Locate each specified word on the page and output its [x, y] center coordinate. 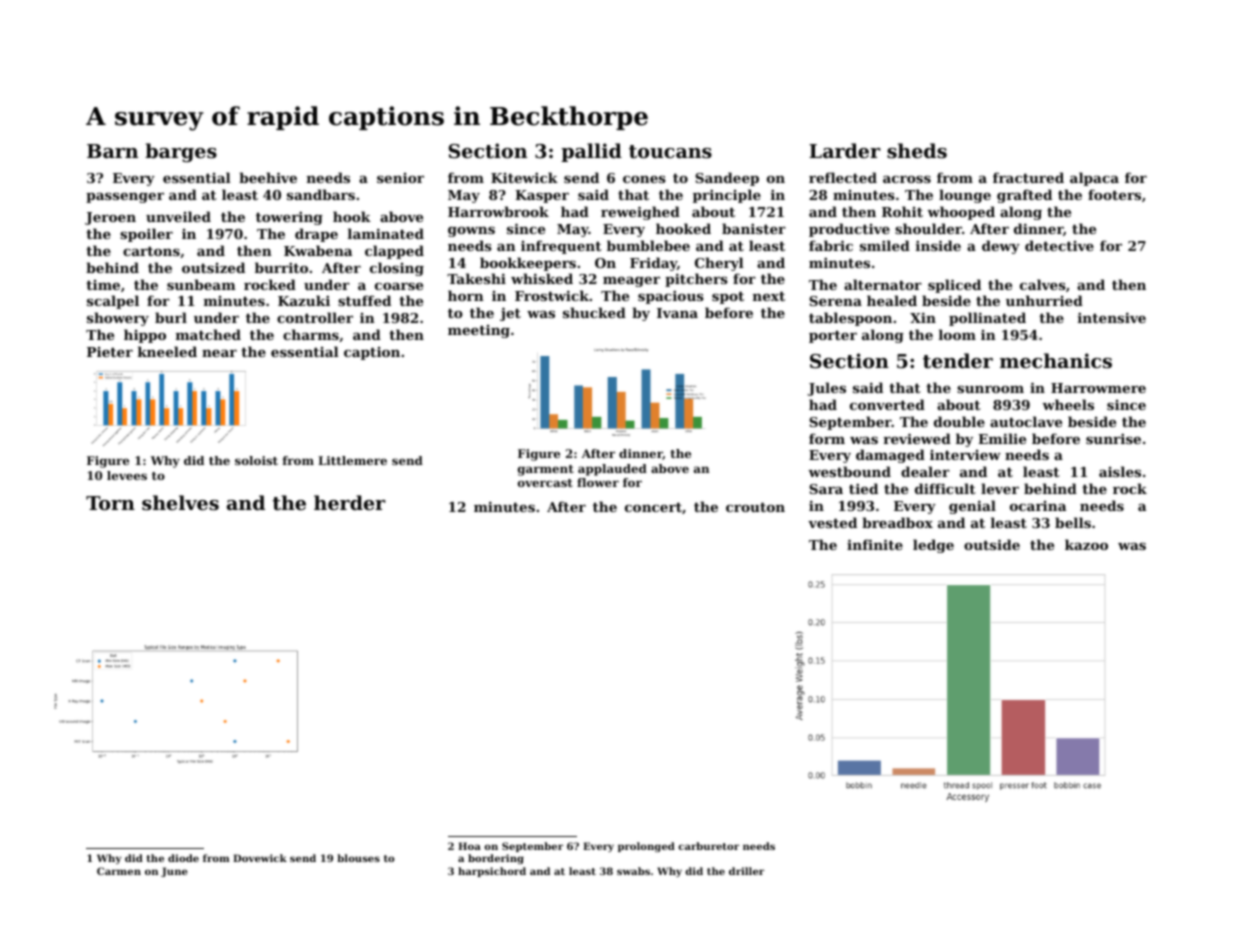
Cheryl [719, 264]
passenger [125, 198]
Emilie [1002, 438]
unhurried [1044, 300]
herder [349, 502]
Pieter [110, 352]
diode [183, 858]
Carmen [119, 871]
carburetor [708, 846]
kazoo [1086, 544]
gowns [471, 232]
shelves [180, 503]
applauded [612, 470]
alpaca [1094, 179]
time [103, 285]
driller [746, 871]
